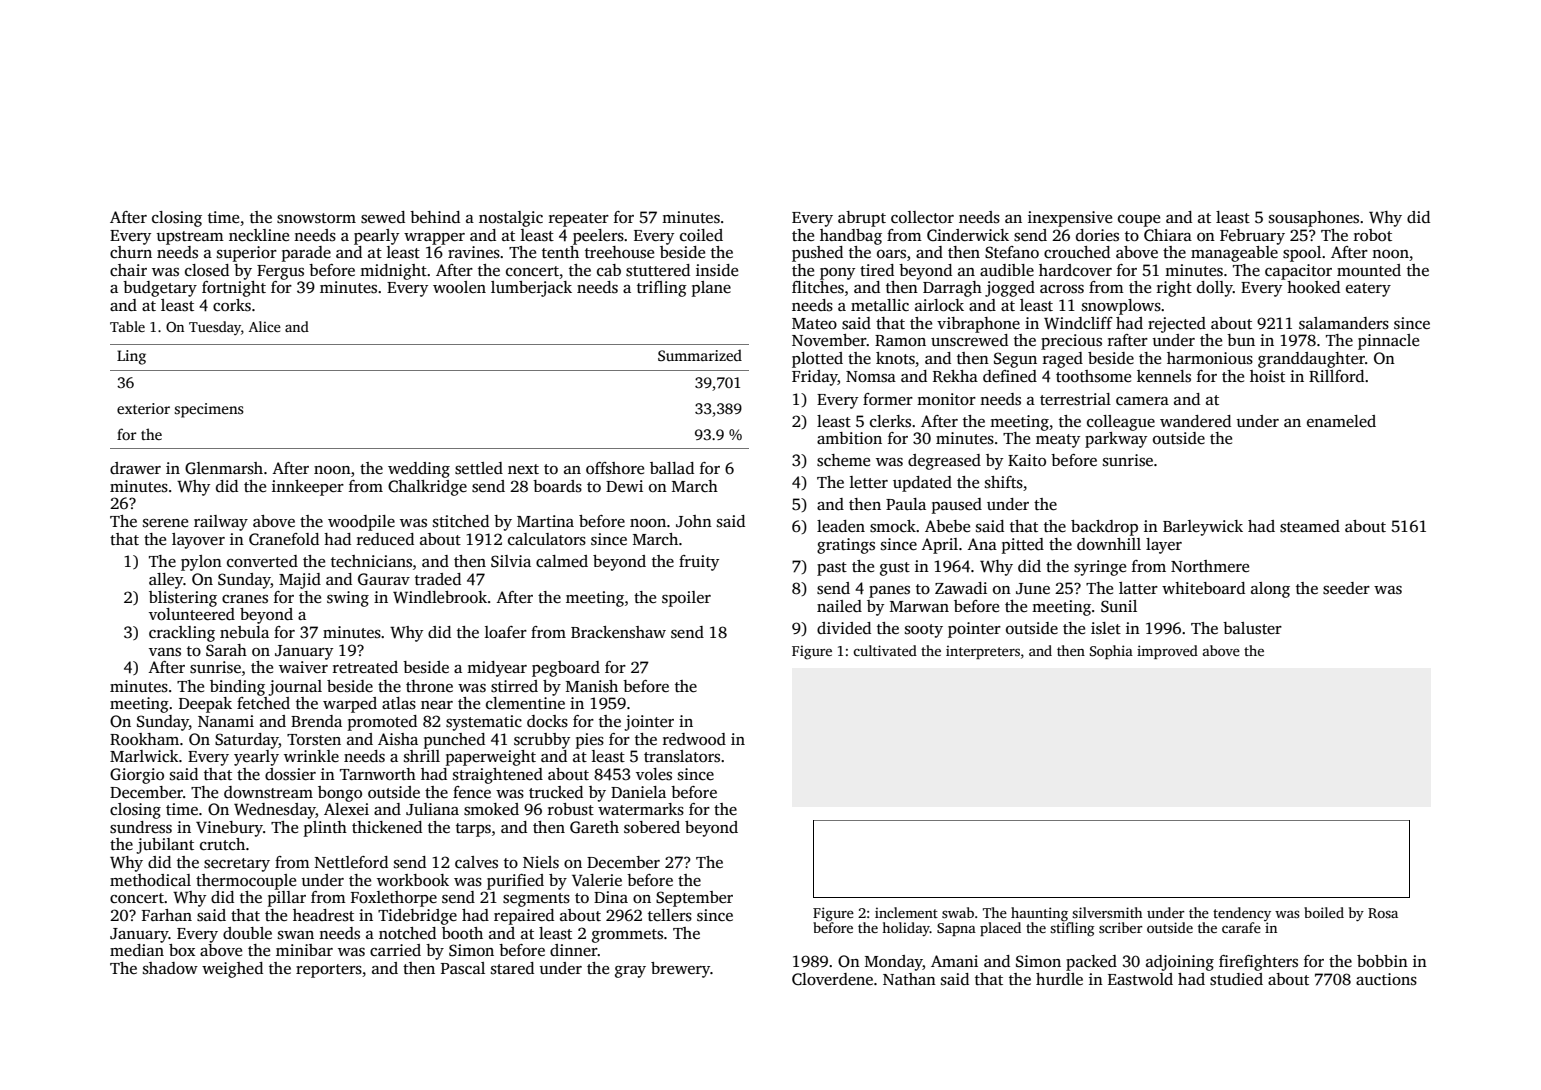  Describe the element at coordinates (165, 652) in the image. I see `vans` at that location.
